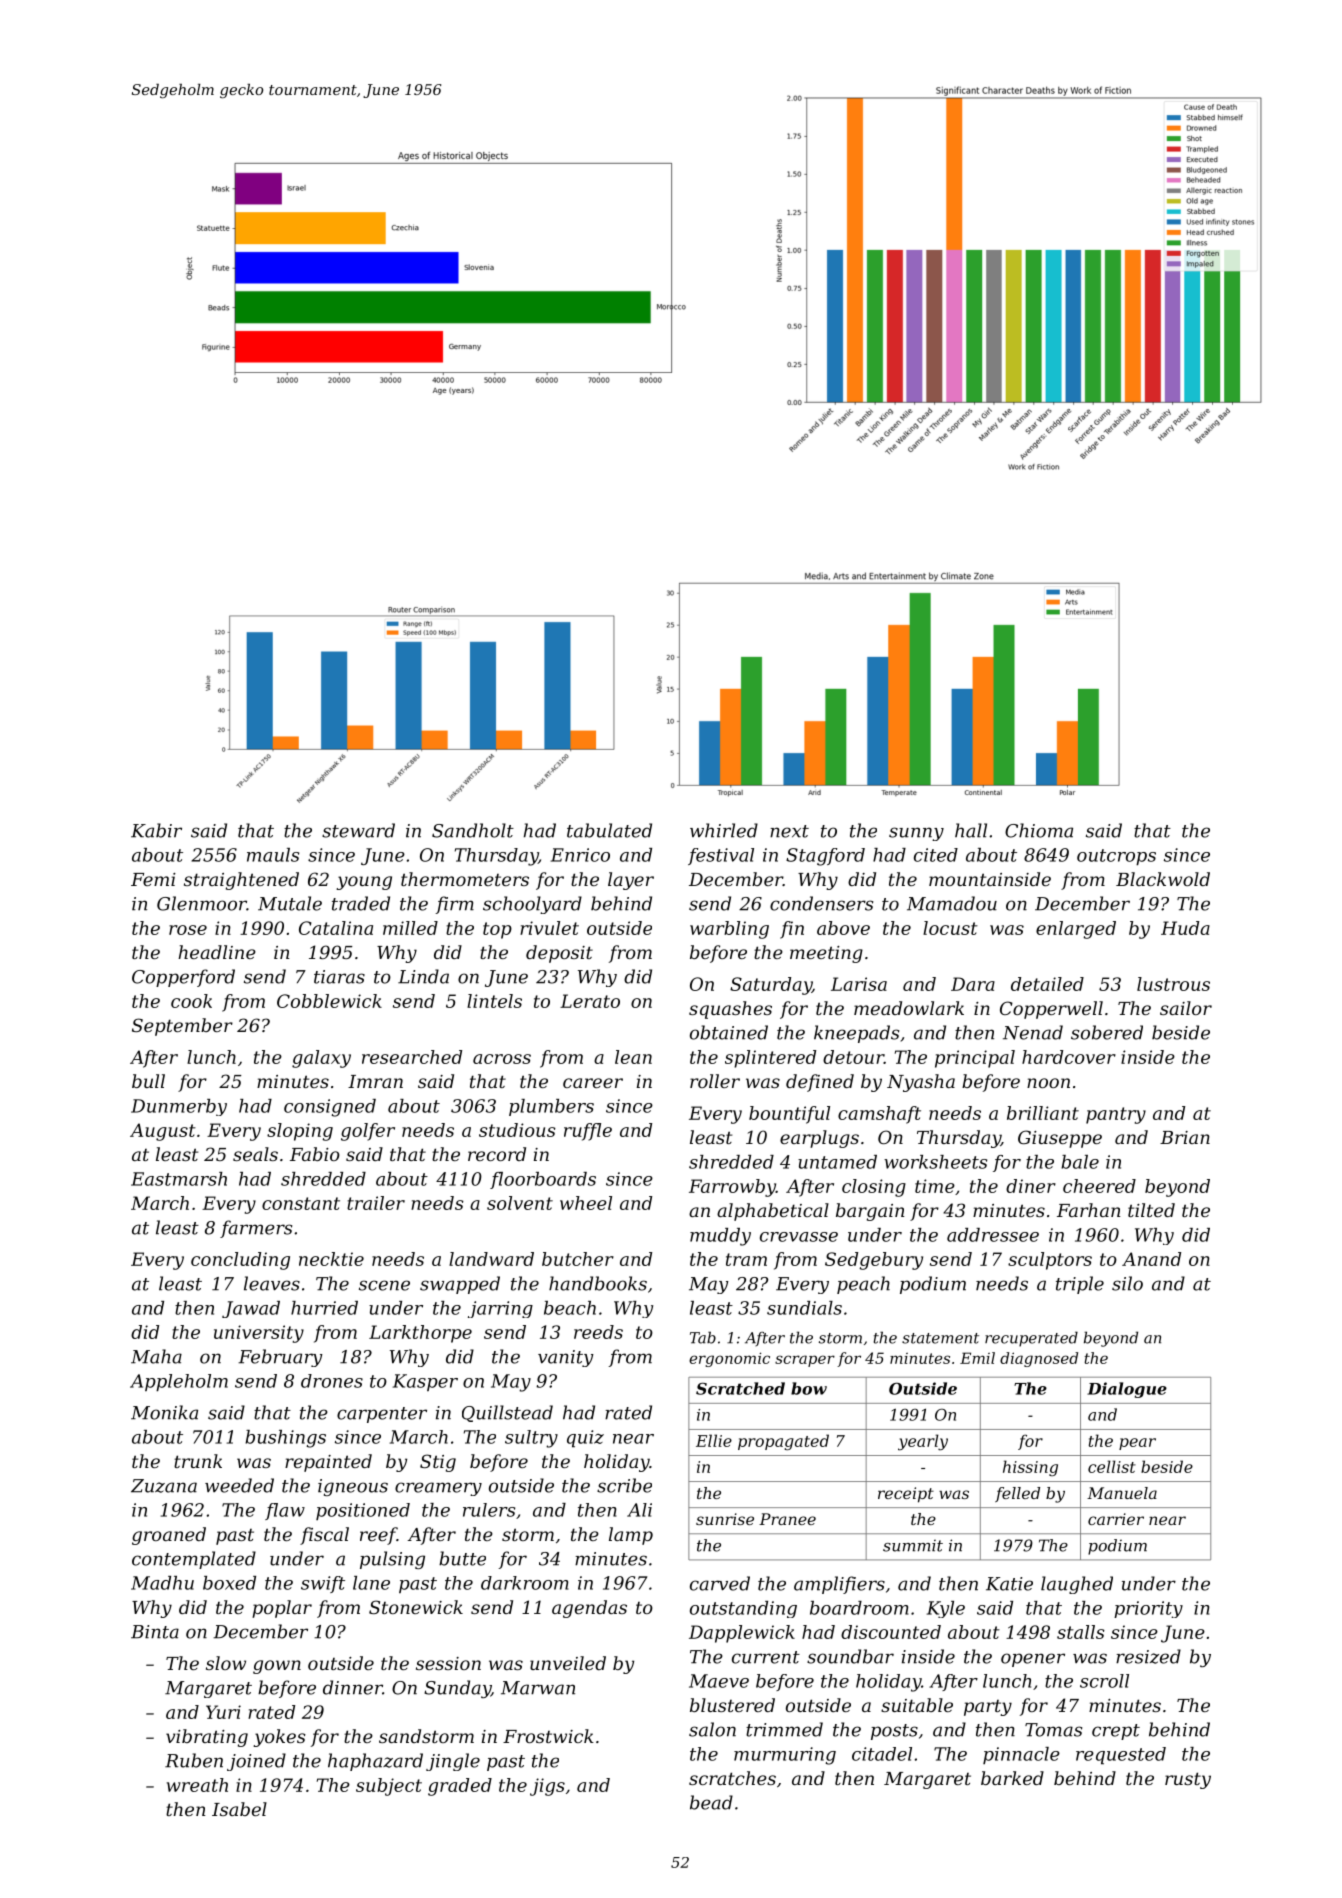 This screenshot has height=1898, width=1342. I want to click on joined, so click(256, 1762).
